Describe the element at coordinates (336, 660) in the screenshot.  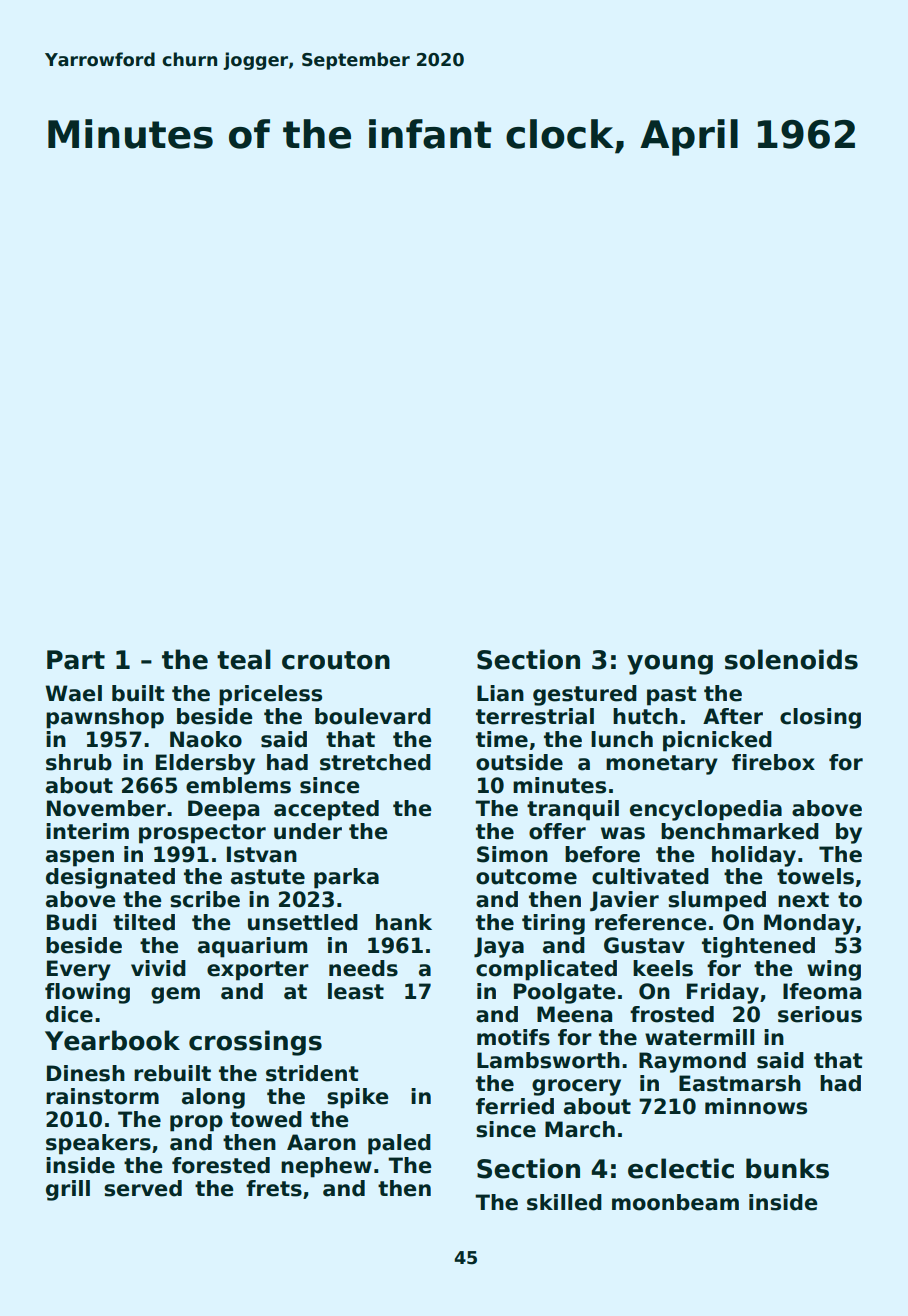
I see `crouton` at that location.
